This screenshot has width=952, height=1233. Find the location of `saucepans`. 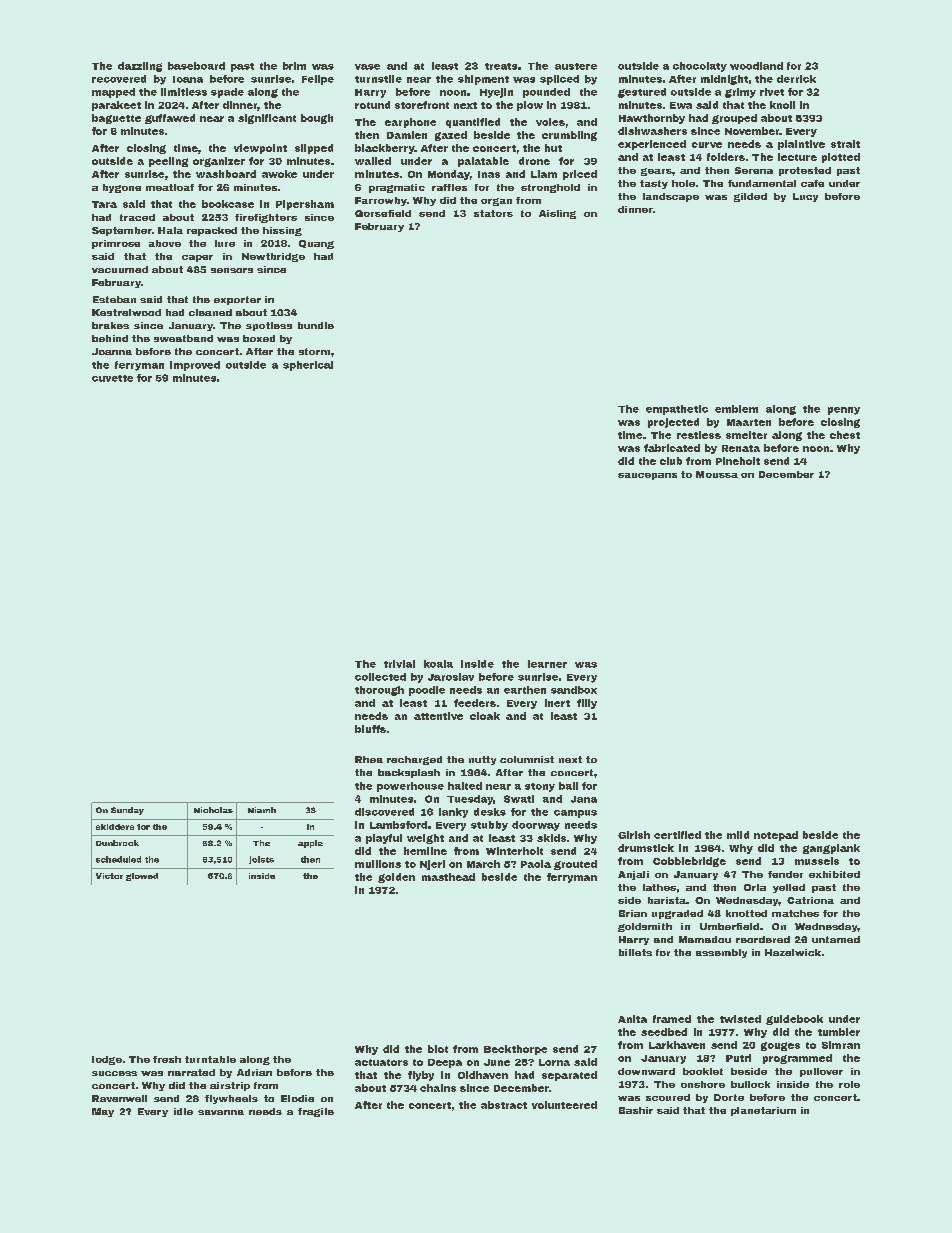

saucepans is located at coordinates (647, 476).
